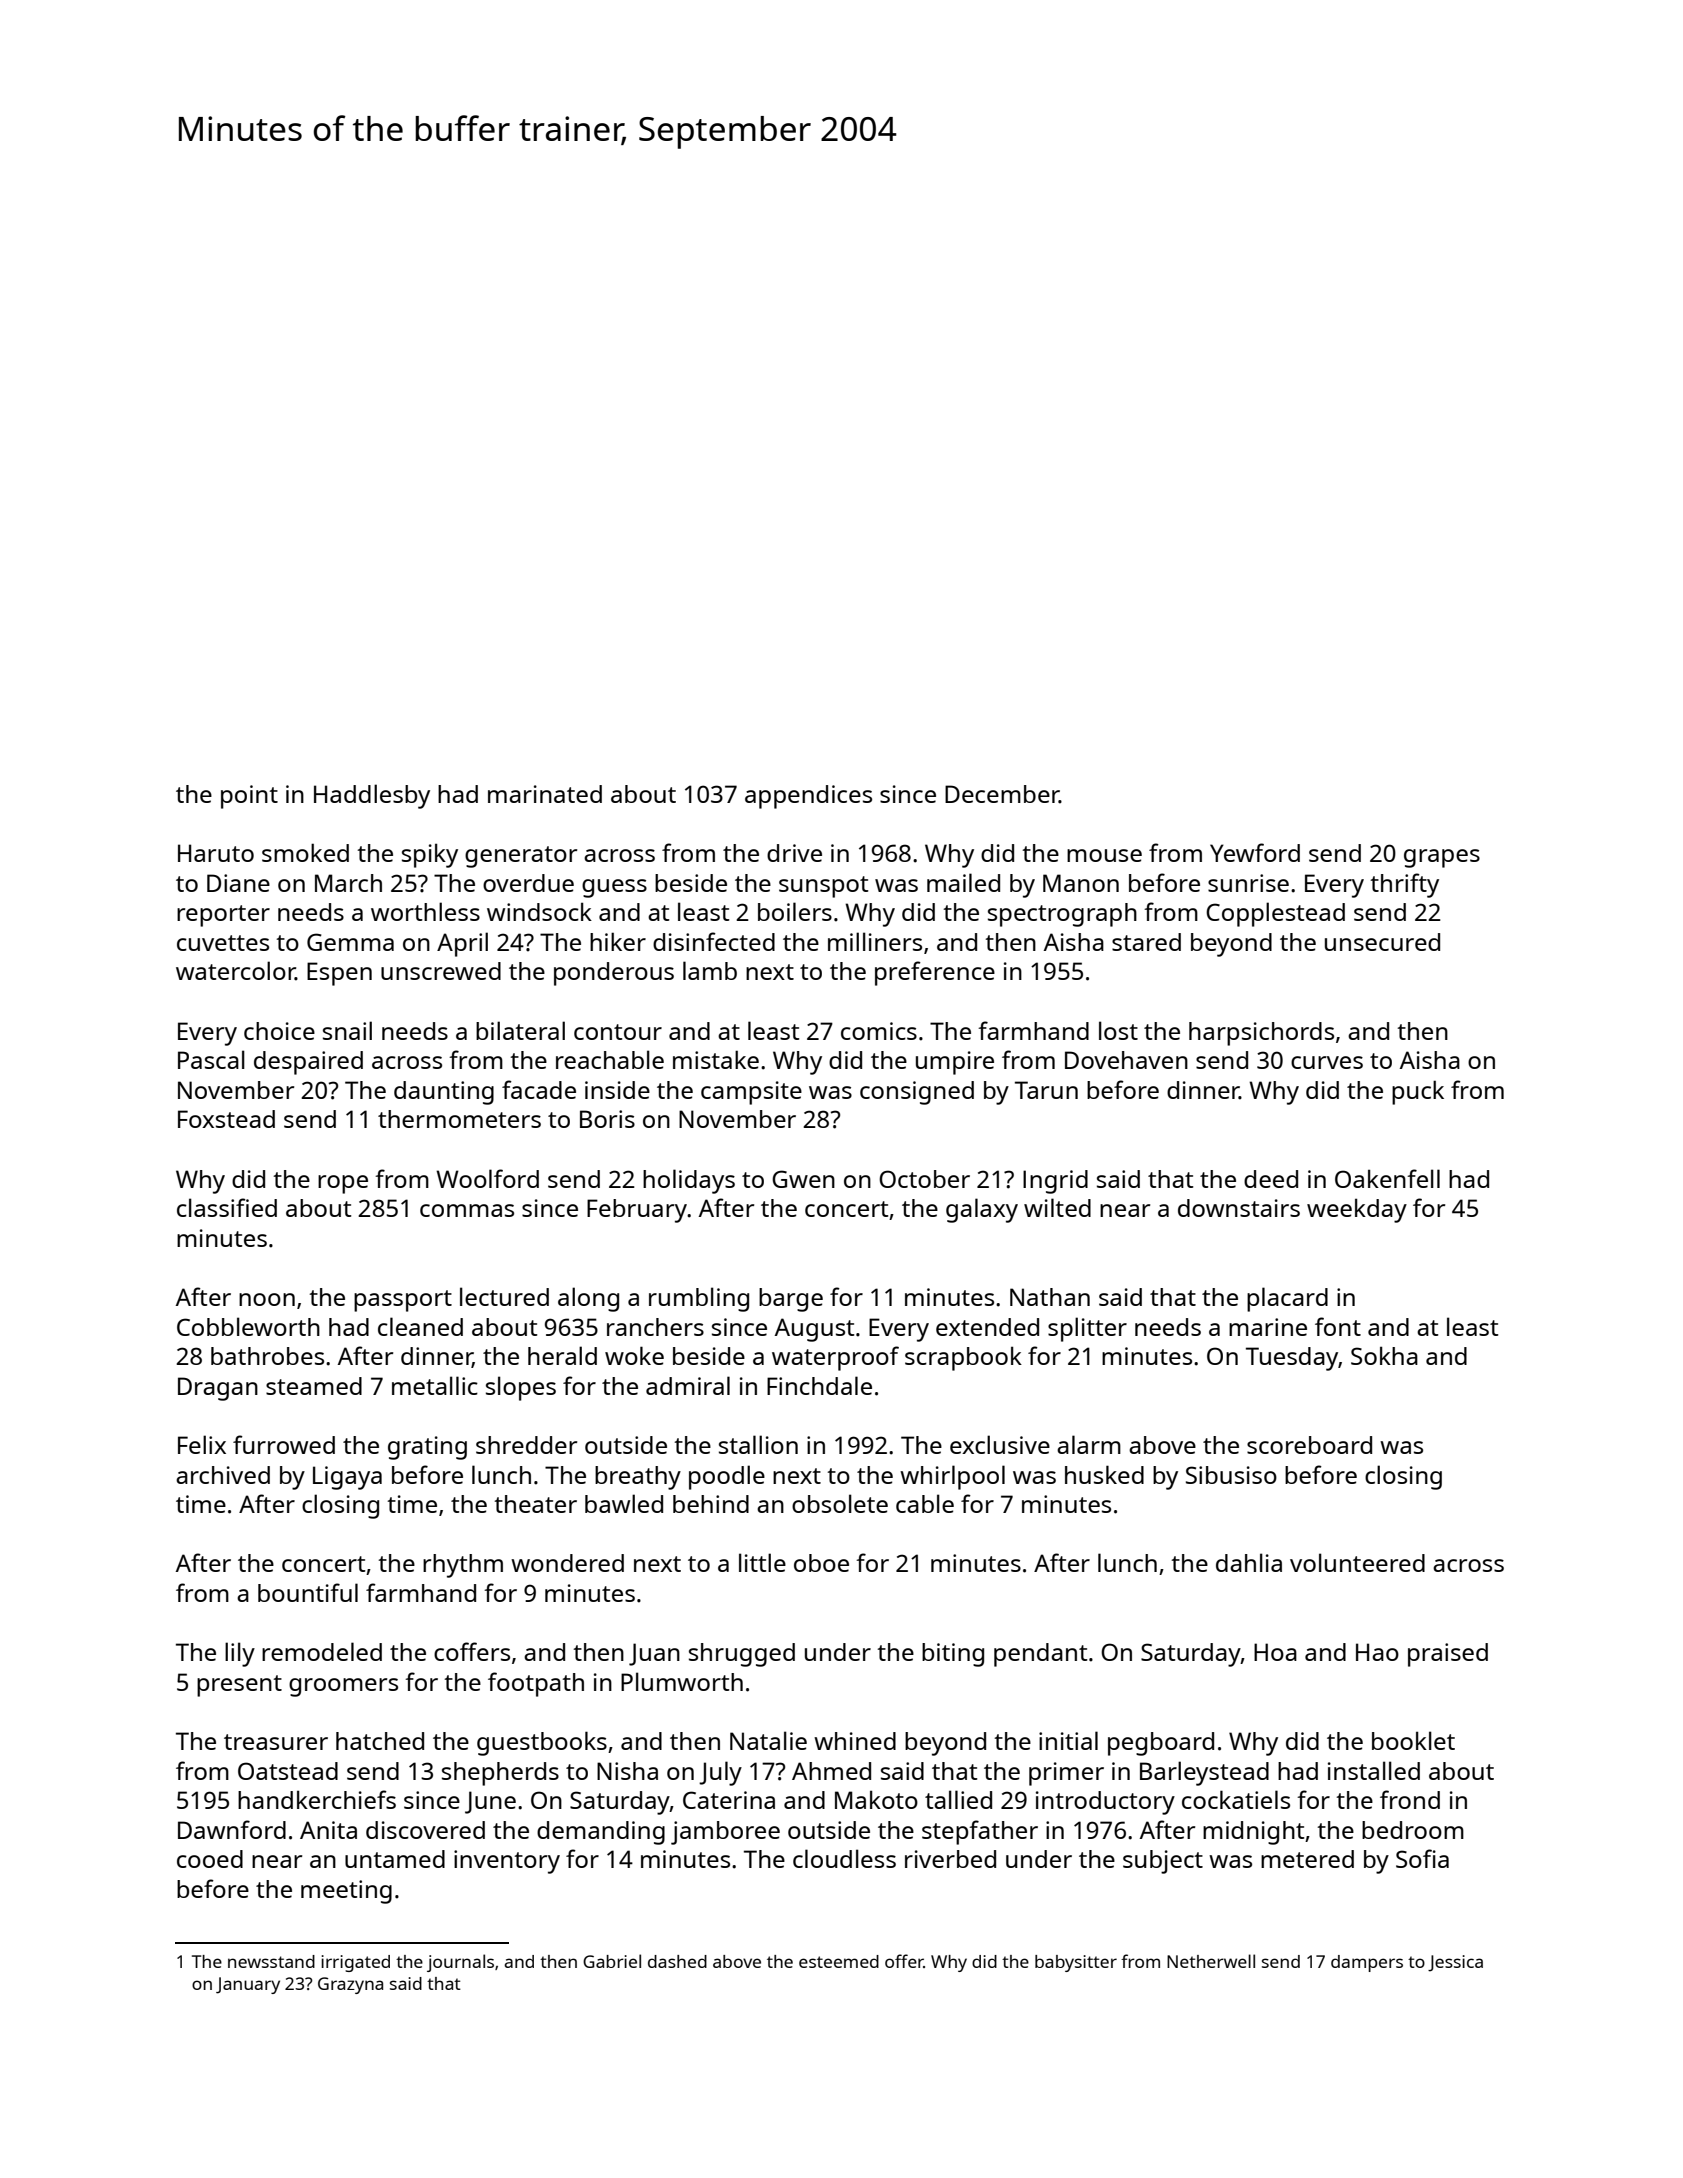 Image resolution: width=1683 pixels, height=2178 pixels. What do you see at coordinates (1253, 1833) in the screenshot?
I see `midnight` at bounding box center [1253, 1833].
